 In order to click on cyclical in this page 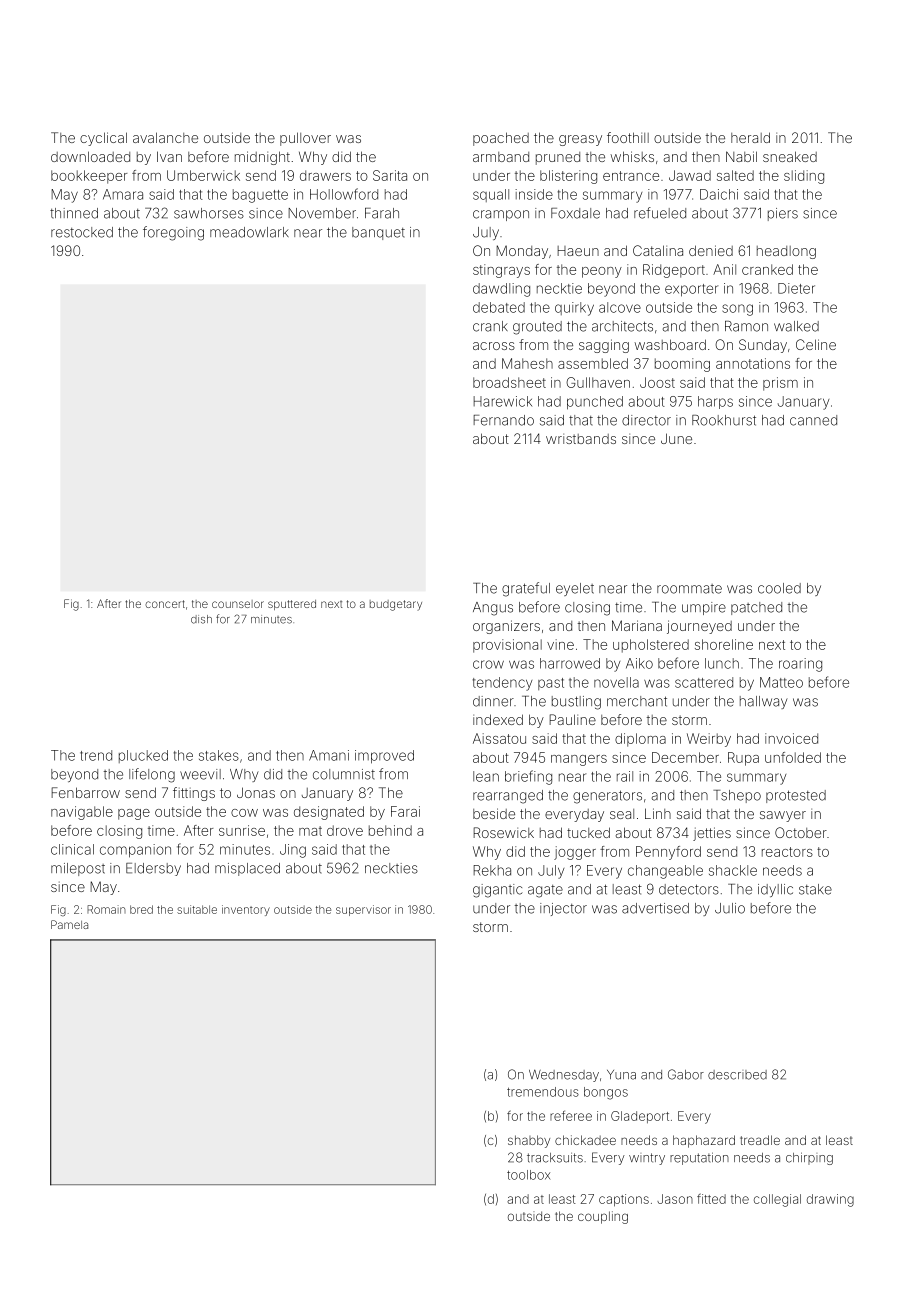, I will do `click(103, 139)`.
